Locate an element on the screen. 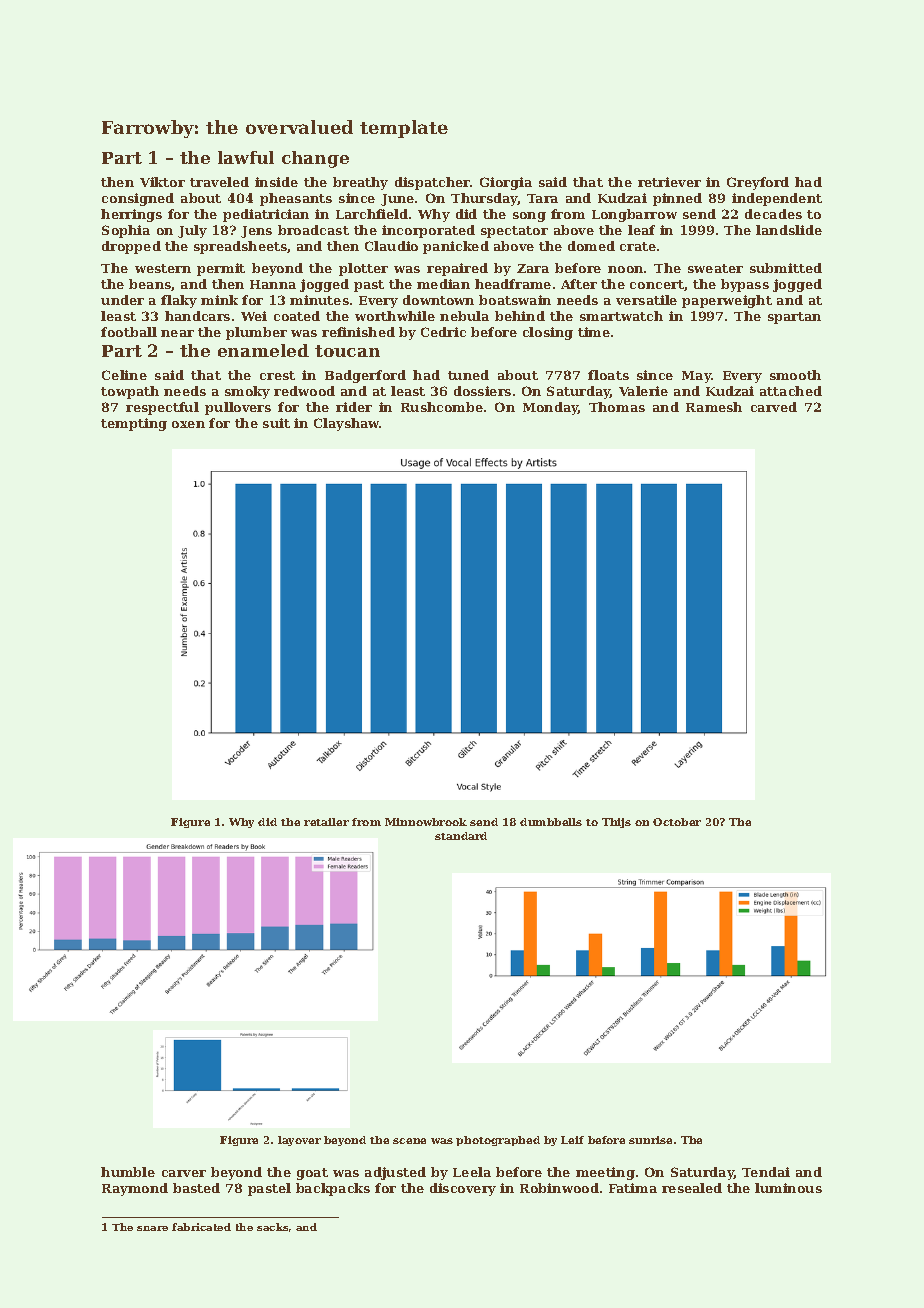 This screenshot has width=924, height=1308. dumbbells is located at coordinates (551, 822).
